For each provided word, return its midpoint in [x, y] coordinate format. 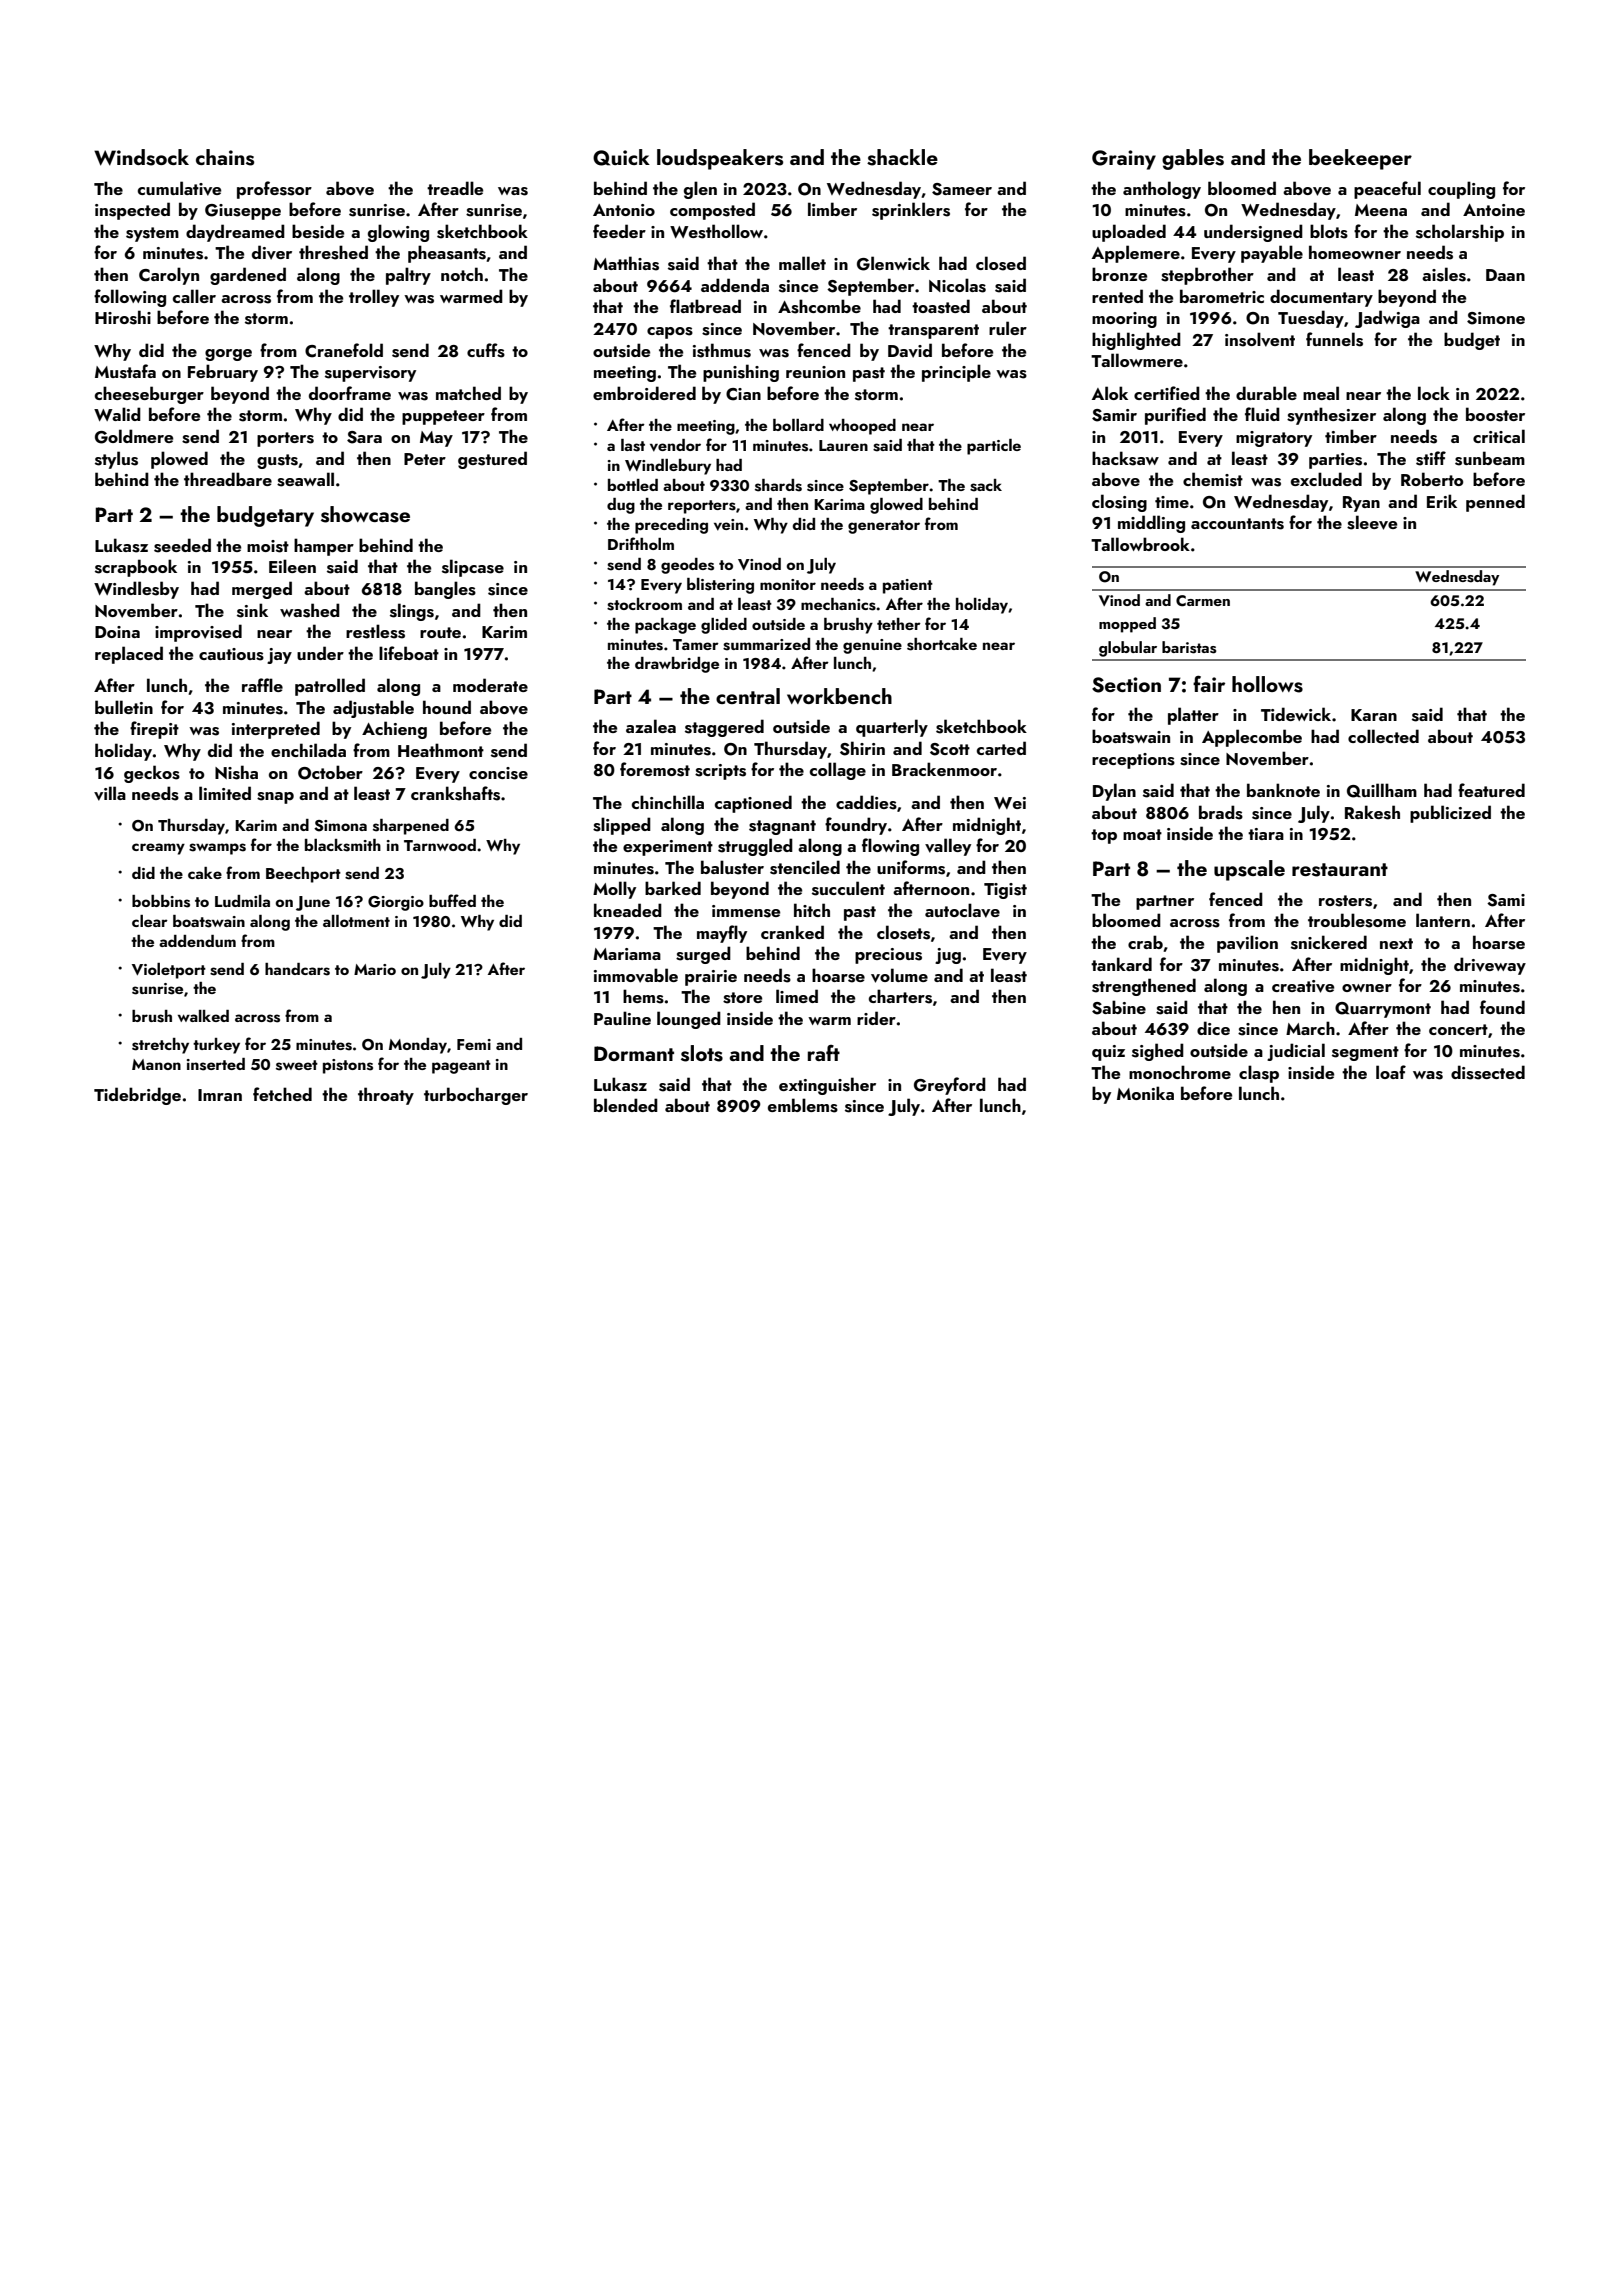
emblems [803, 1105]
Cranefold [344, 350]
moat [1142, 834]
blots [1329, 231]
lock [1434, 393]
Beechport [303, 875]
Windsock [141, 157]
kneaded [628, 910]
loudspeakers [720, 159]
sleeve [1372, 522]
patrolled [330, 687]
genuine [872, 646]
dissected [1488, 1072]
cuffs [486, 350]
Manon [156, 1064]
